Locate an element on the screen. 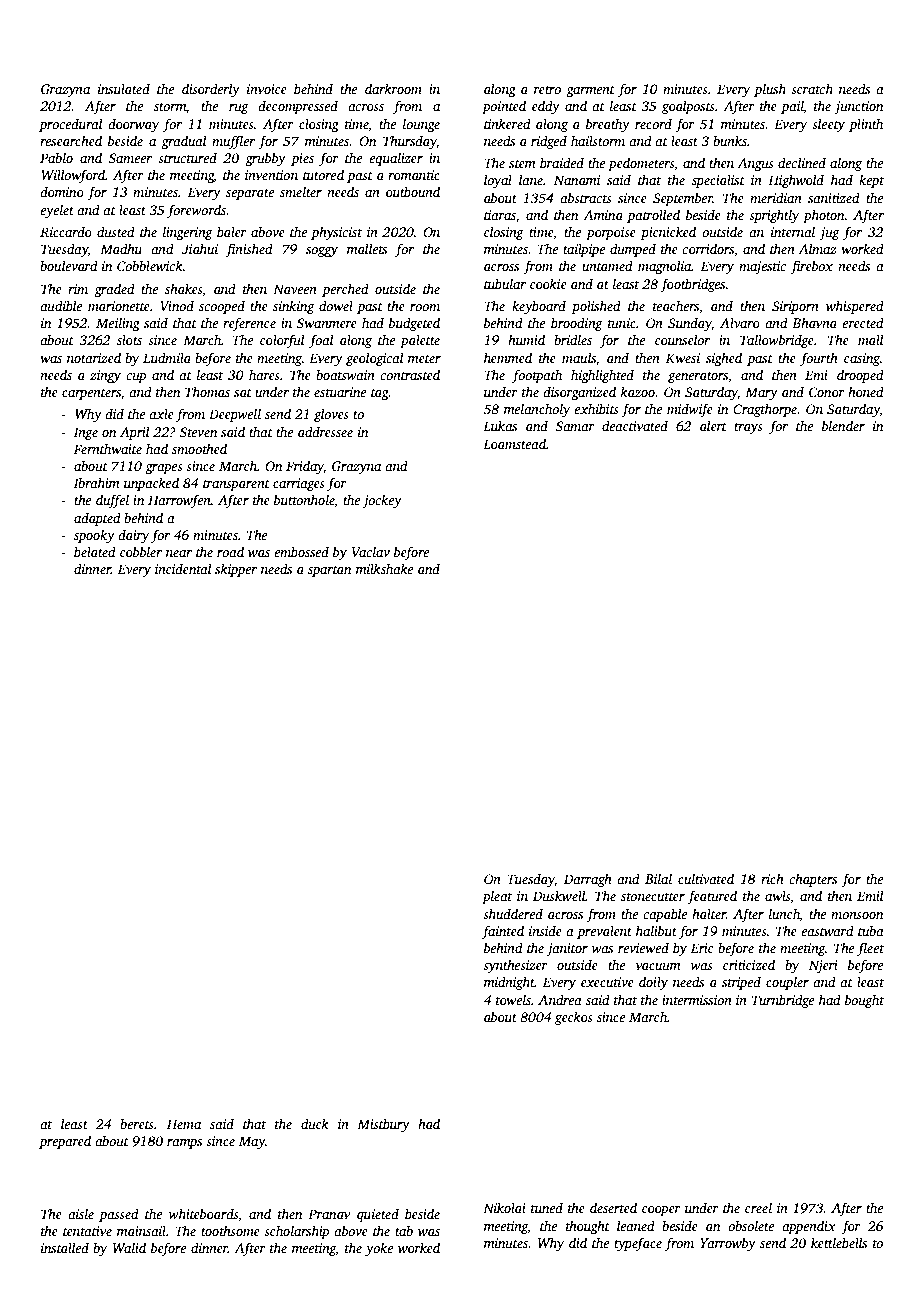 The width and height of the screenshot is (924, 1308). goalposts is located at coordinates (688, 107).
